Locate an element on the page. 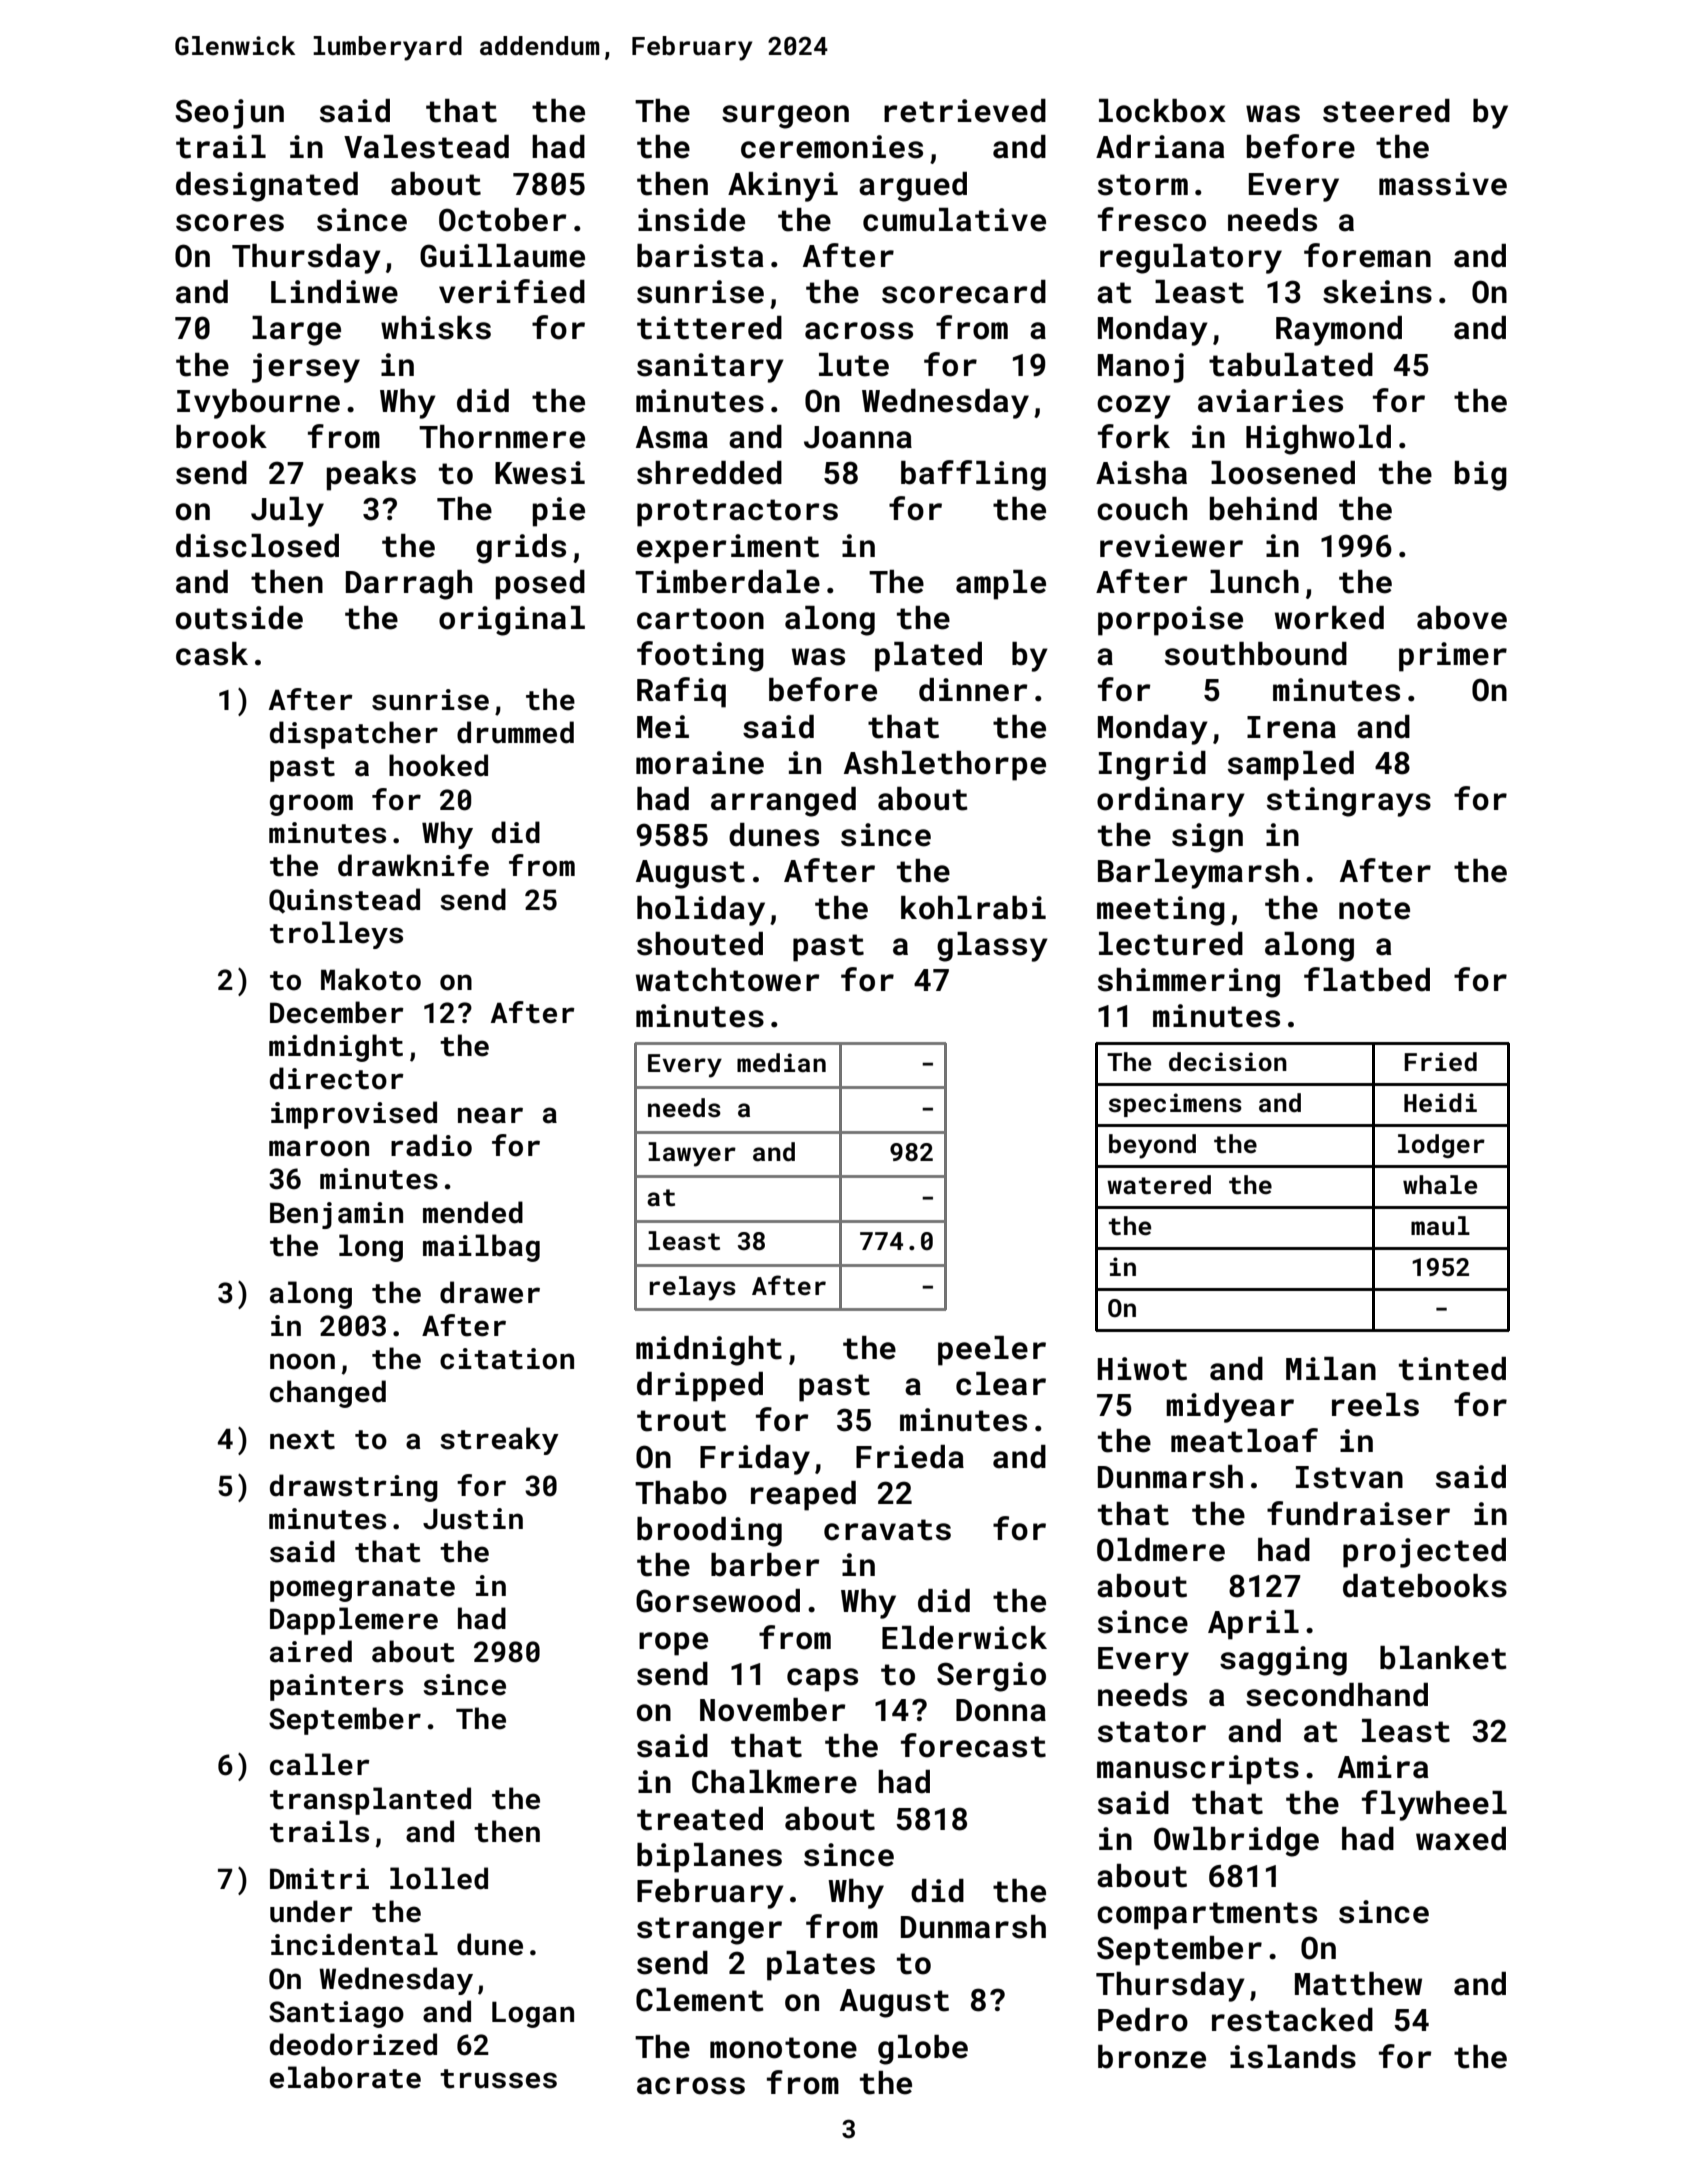 The height and width of the image is (2178, 1683). elaborate is located at coordinates (345, 2077).
